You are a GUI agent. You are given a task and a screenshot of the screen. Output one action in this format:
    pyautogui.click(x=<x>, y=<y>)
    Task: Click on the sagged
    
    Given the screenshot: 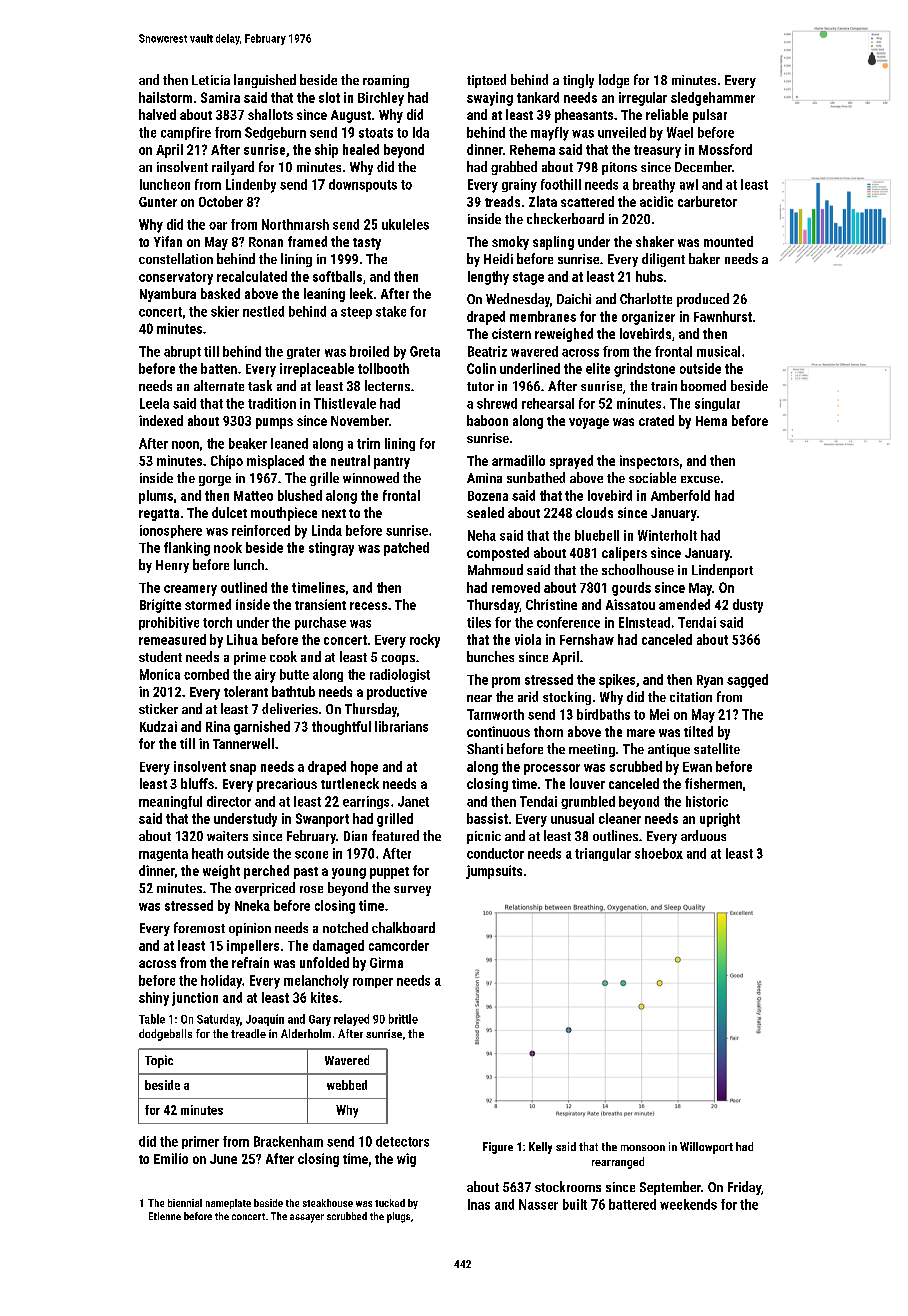 What is the action you would take?
    pyautogui.click(x=747, y=681)
